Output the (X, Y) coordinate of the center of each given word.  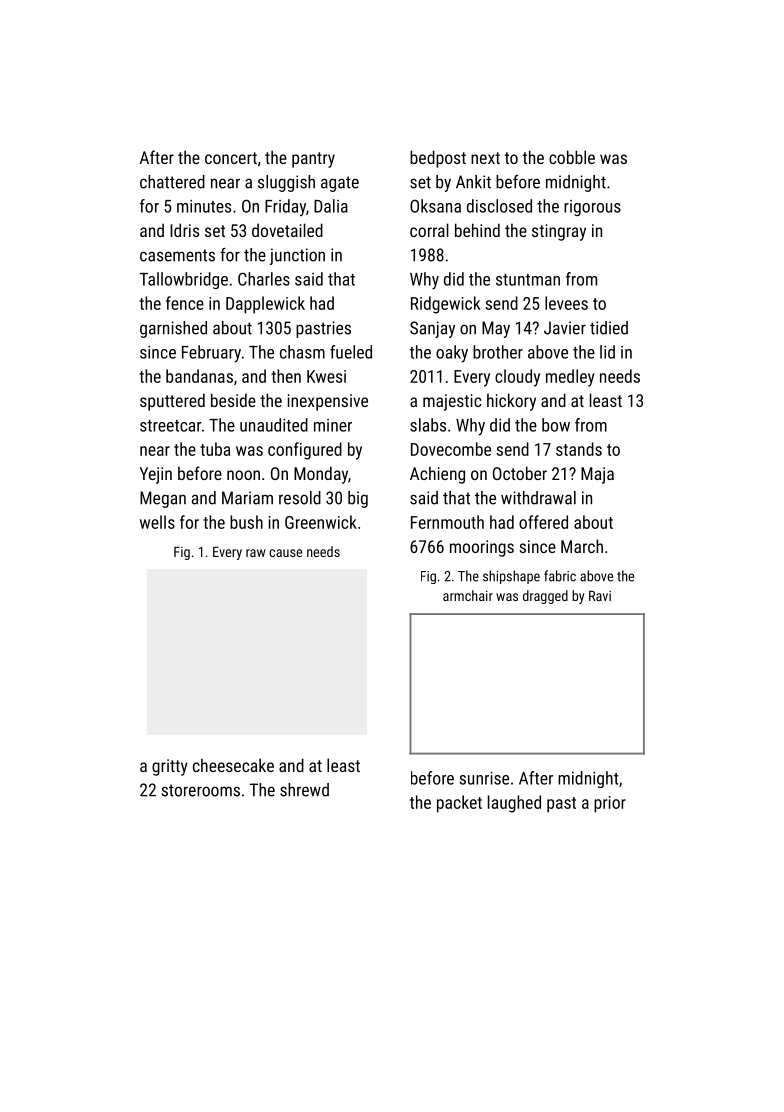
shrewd (304, 790)
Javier (565, 328)
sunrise (484, 778)
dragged (545, 597)
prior (610, 804)
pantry (313, 160)
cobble (572, 157)
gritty (170, 767)
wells (157, 522)
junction (297, 256)
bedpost (438, 159)
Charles (264, 279)
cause (285, 553)
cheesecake (233, 765)
